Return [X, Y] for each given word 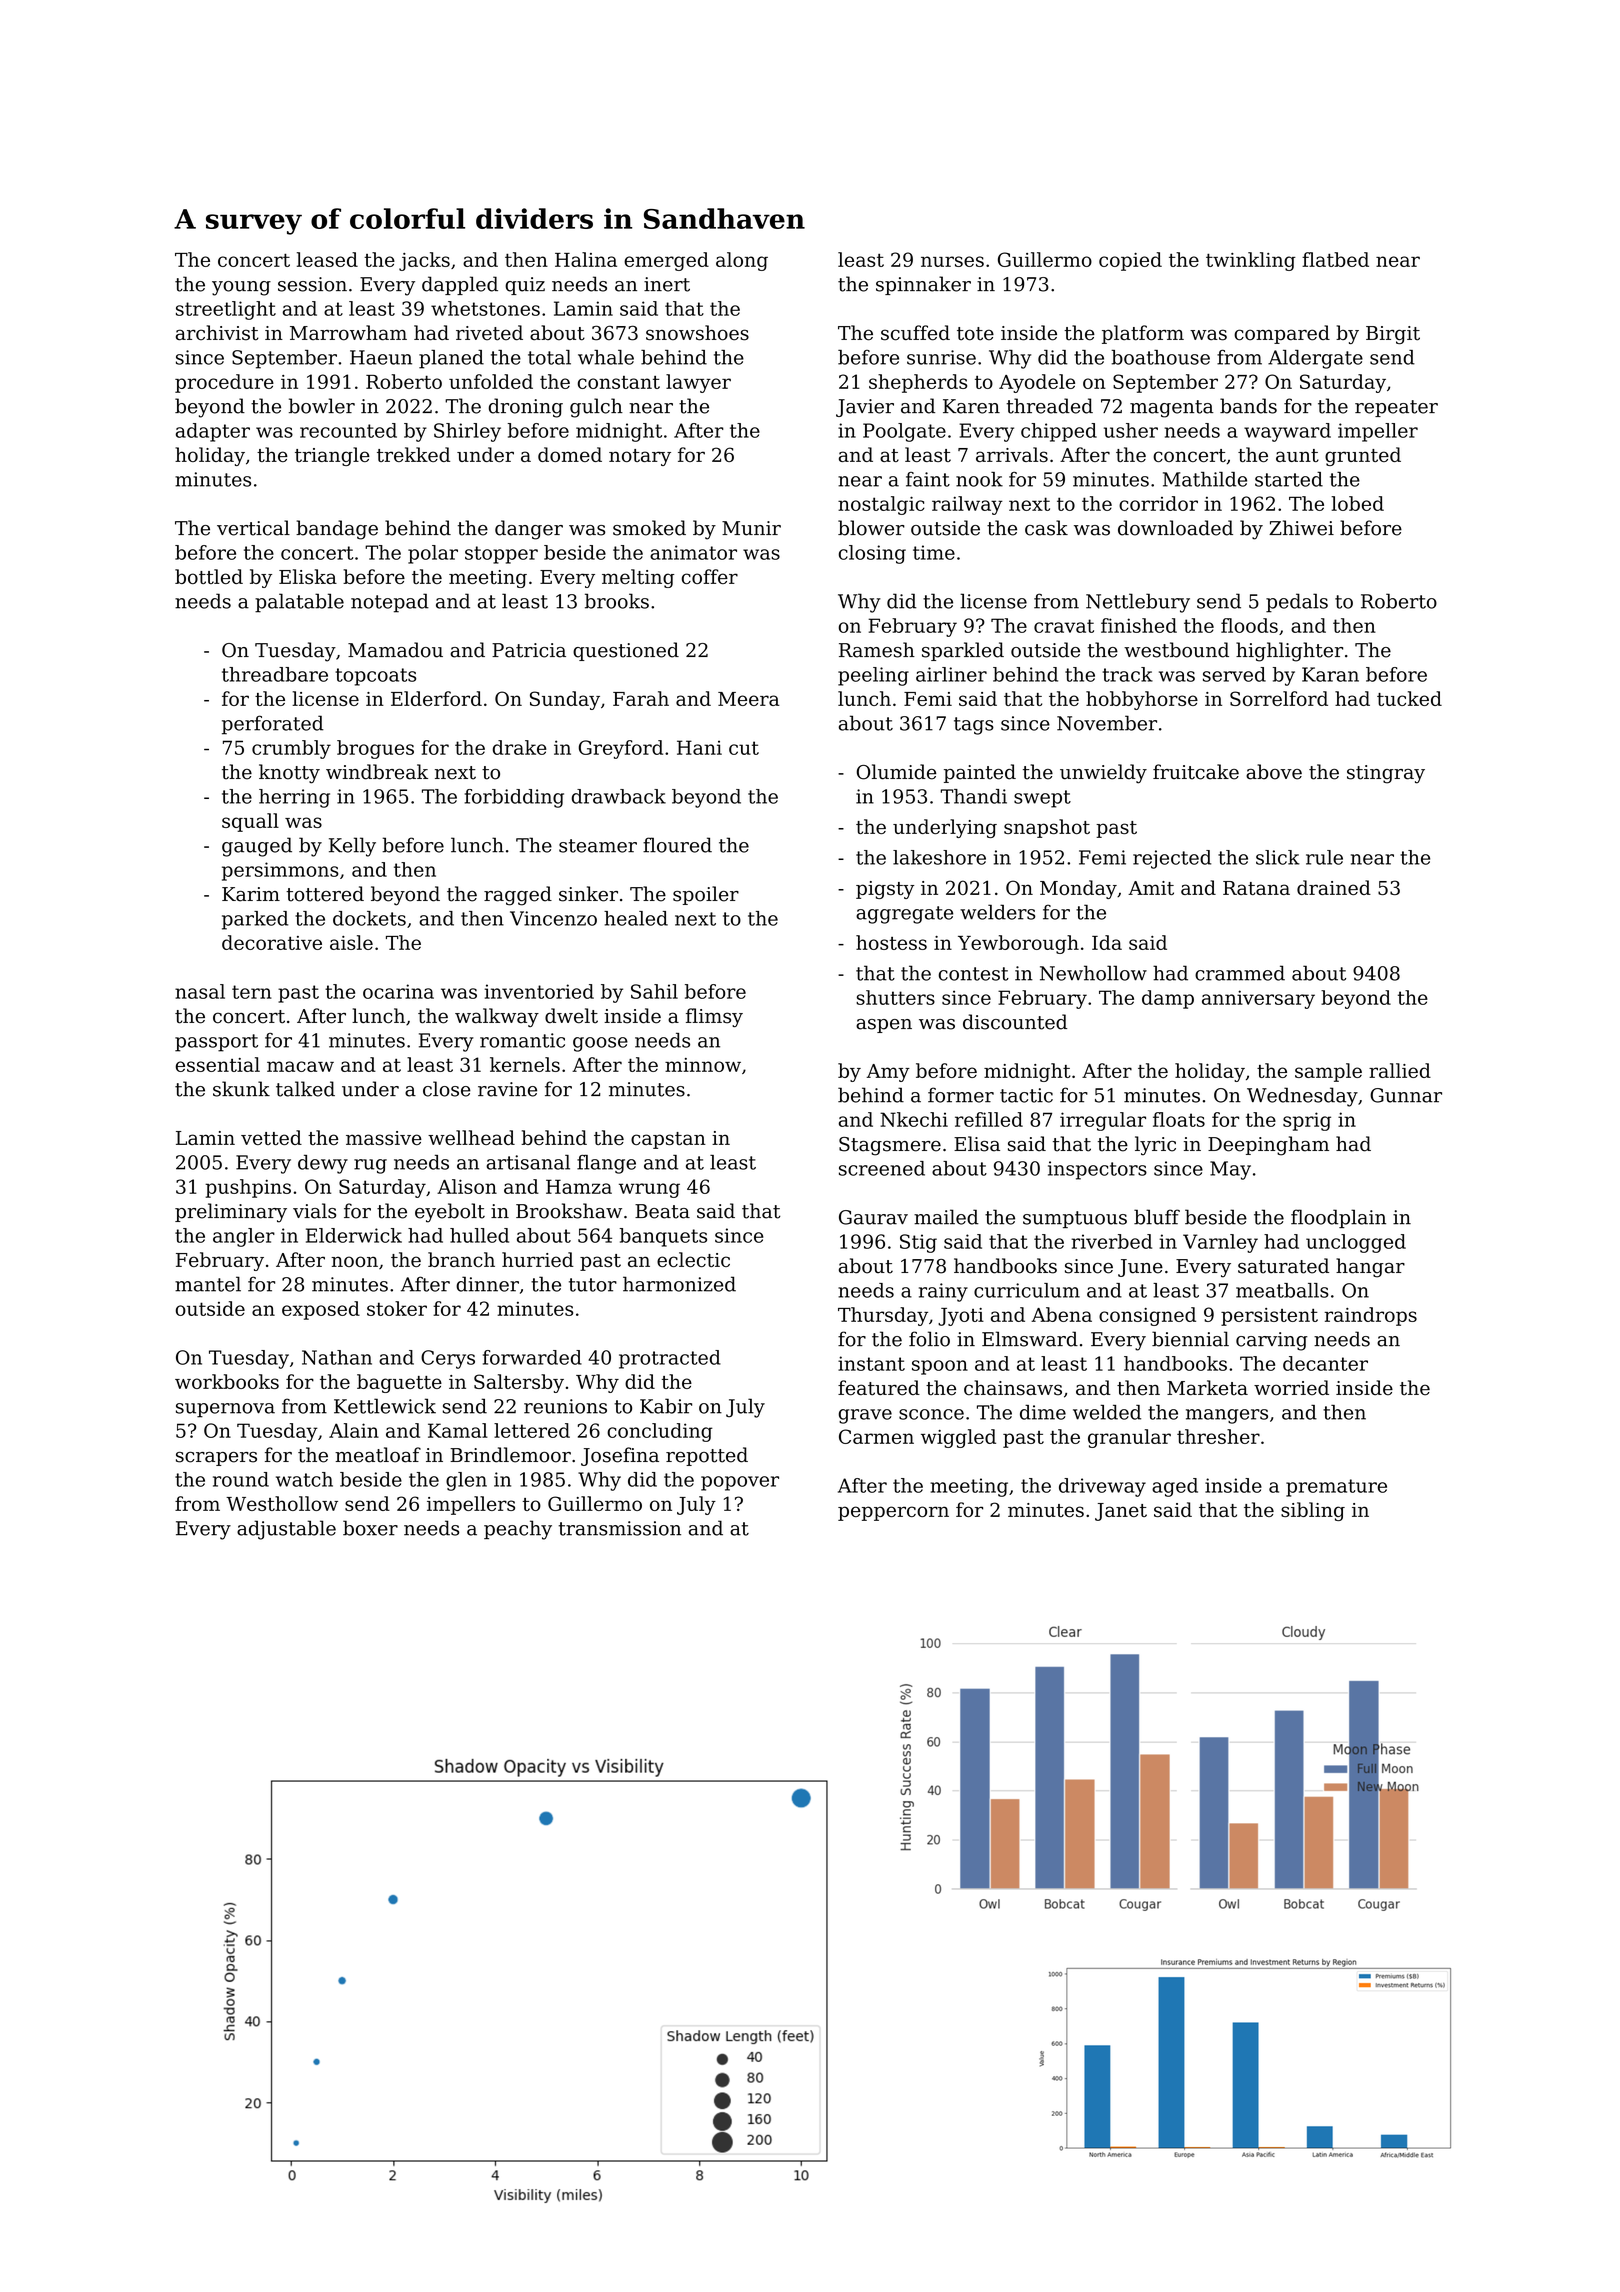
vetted [271, 1137]
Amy [888, 1073]
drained [1334, 887]
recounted [348, 430]
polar [433, 554]
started [1289, 479]
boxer [370, 1528]
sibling [1313, 1511]
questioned [626, 651]
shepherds [918, 383]
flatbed [1335, 259]
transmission [619, 1528]
